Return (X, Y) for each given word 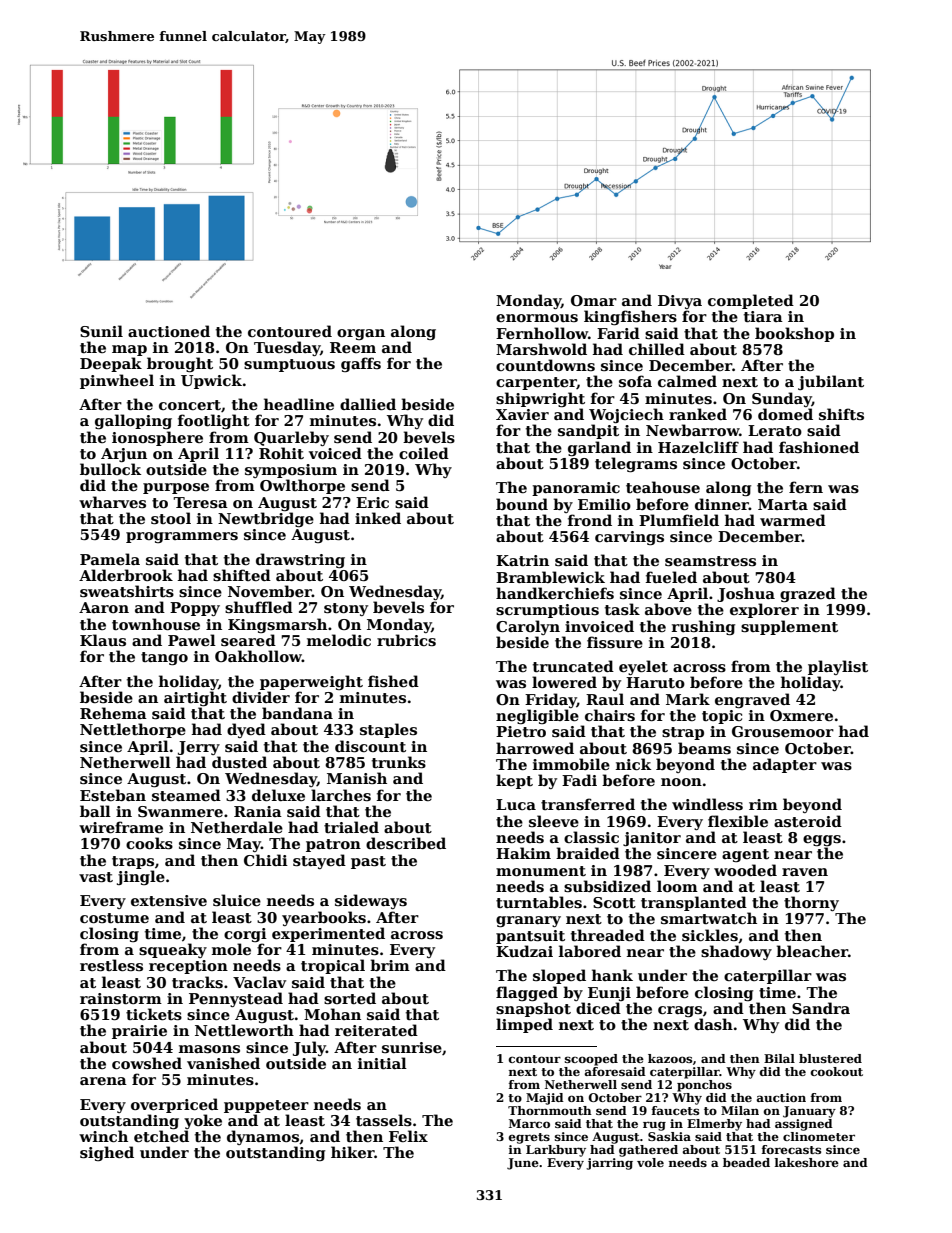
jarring (609, 1164)
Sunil (101, 331)
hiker (353, 1152)
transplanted (694, 903)
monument (541, 871)
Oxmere (801, 715)
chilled (657, 349)
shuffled (259, 607)
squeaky (173, 950)
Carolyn (528, 627)
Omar (594, 300)
